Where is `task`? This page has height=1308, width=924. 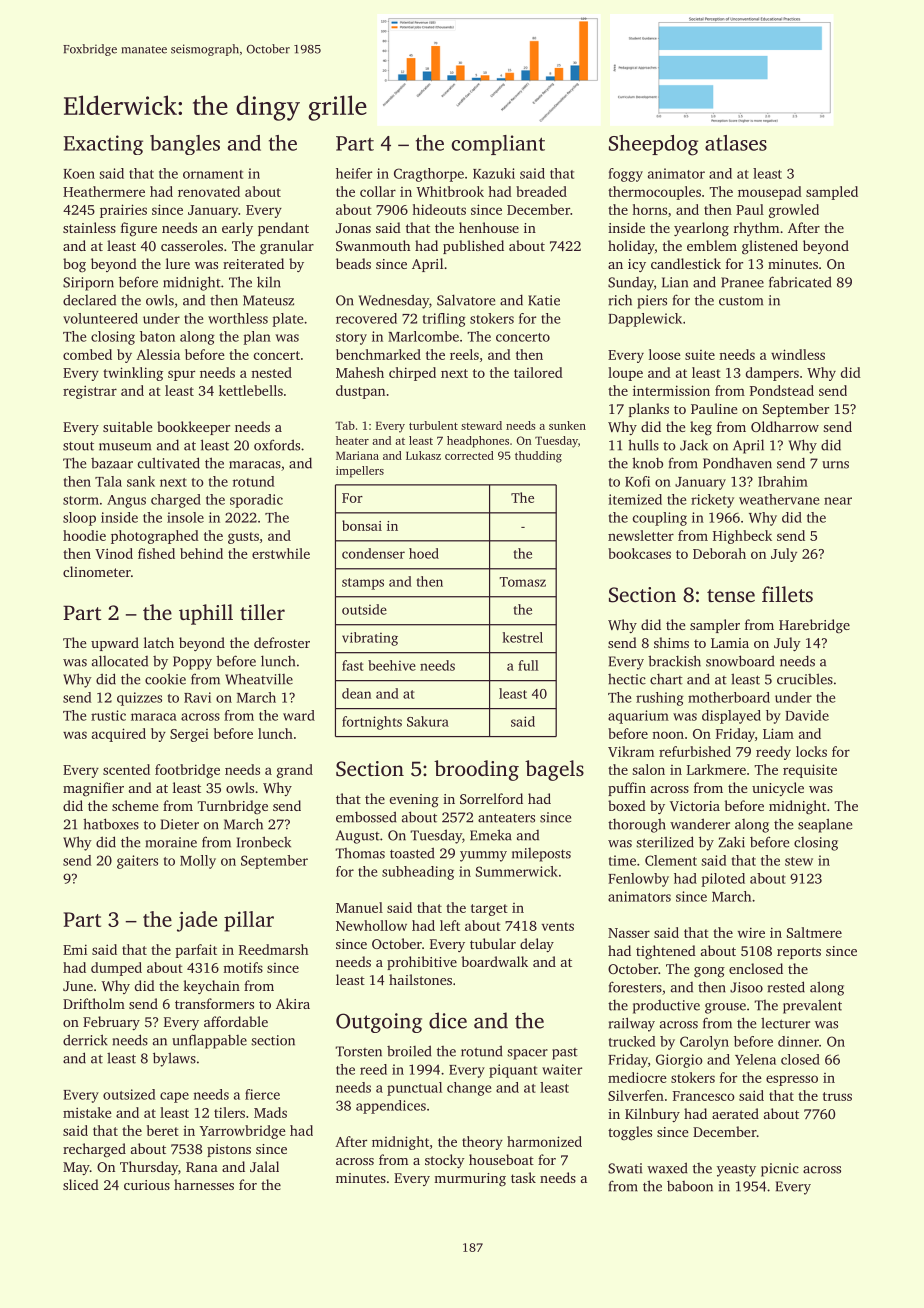 task is located at coordinates (523, 1177).
